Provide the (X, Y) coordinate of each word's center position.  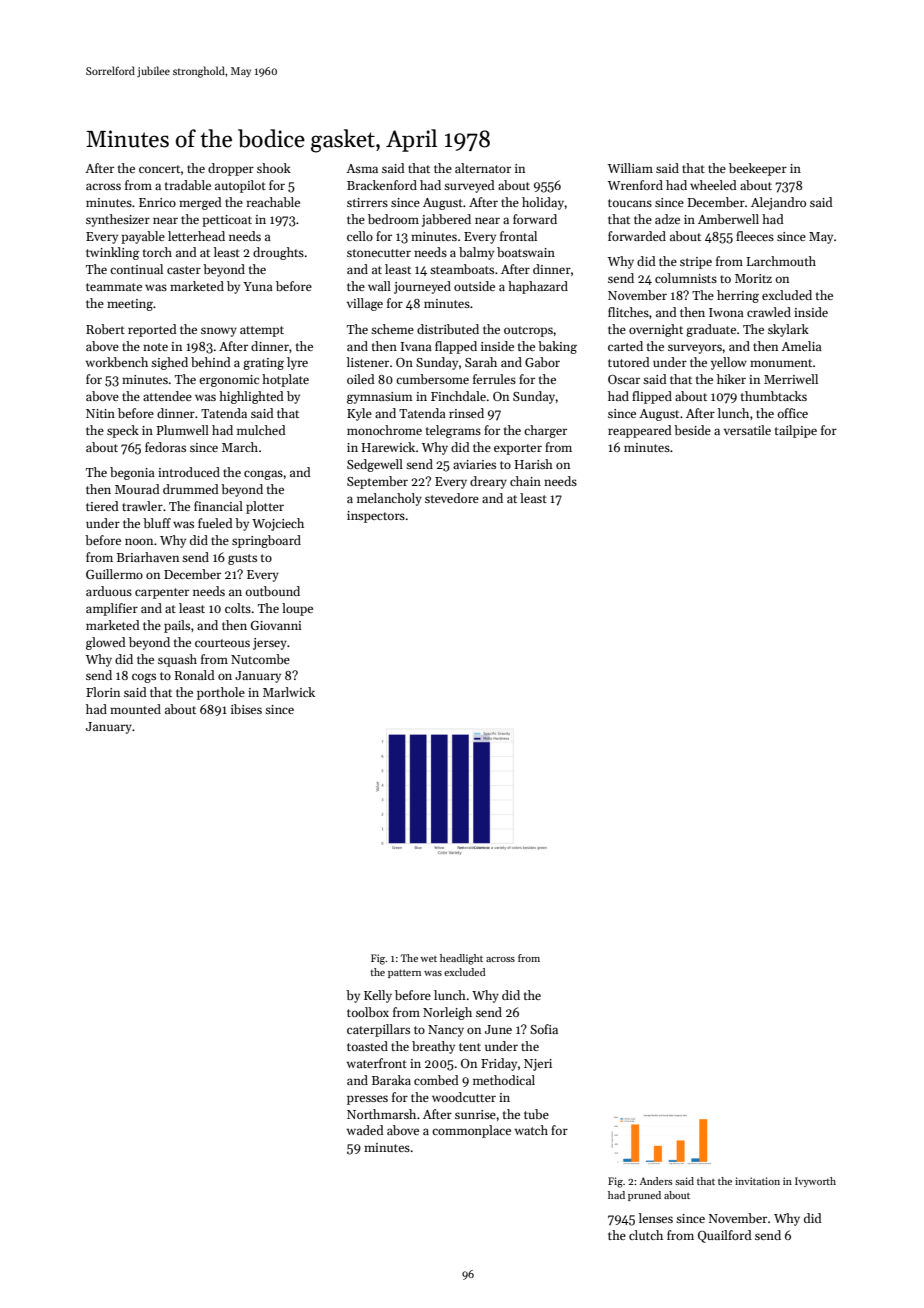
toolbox (368, 1012)
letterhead (196, 236)
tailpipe (796, 431)
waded (365, 1130)
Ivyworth (815, 1182)
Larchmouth (781, 261)
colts (238, 608)
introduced (189, 472)
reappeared (640, 431)
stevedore (452, 498)
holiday (543, 203)
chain (525, 481)
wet (428, 959)
